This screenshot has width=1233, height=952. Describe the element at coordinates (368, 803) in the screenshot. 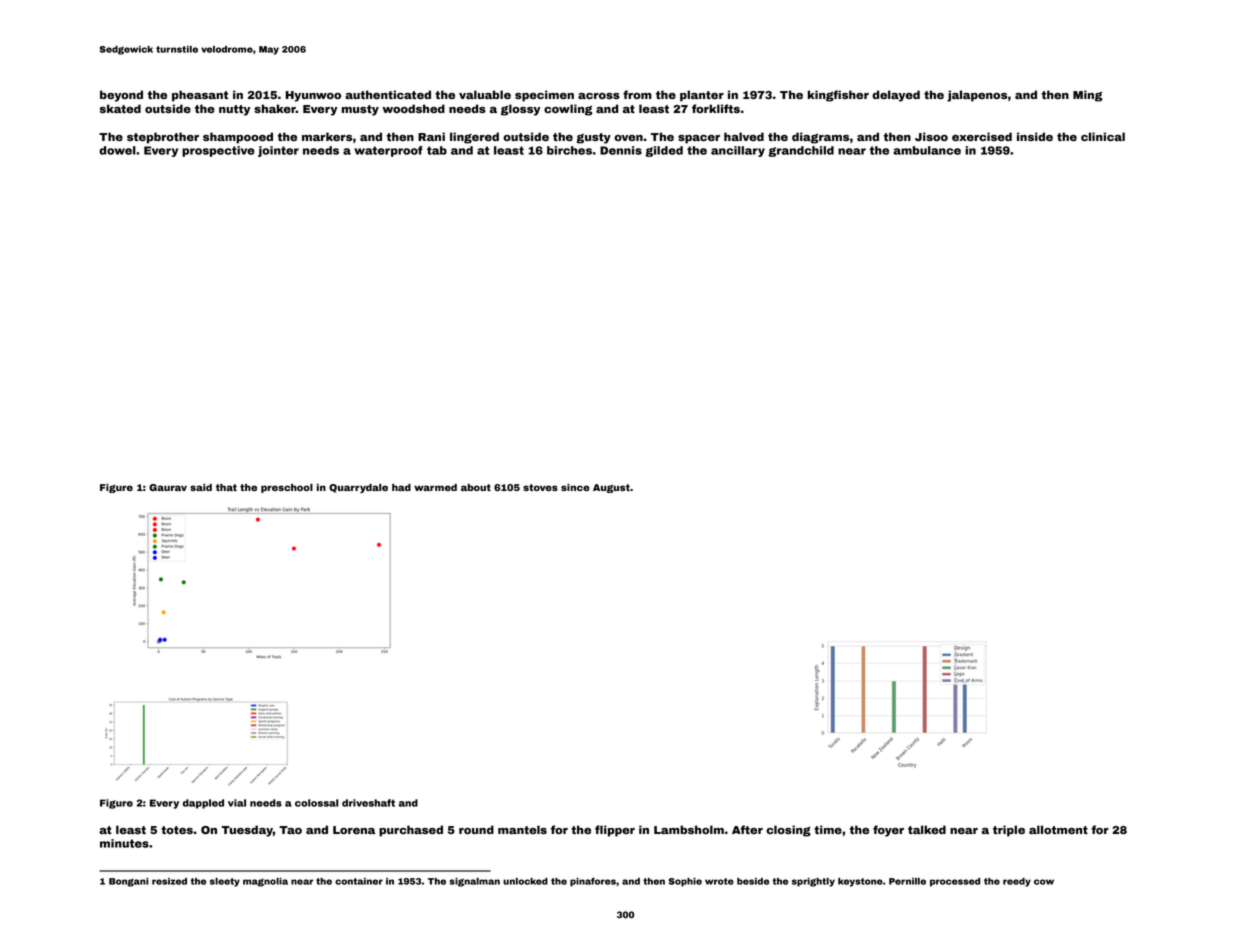

I see `driveshaft` at that location.
